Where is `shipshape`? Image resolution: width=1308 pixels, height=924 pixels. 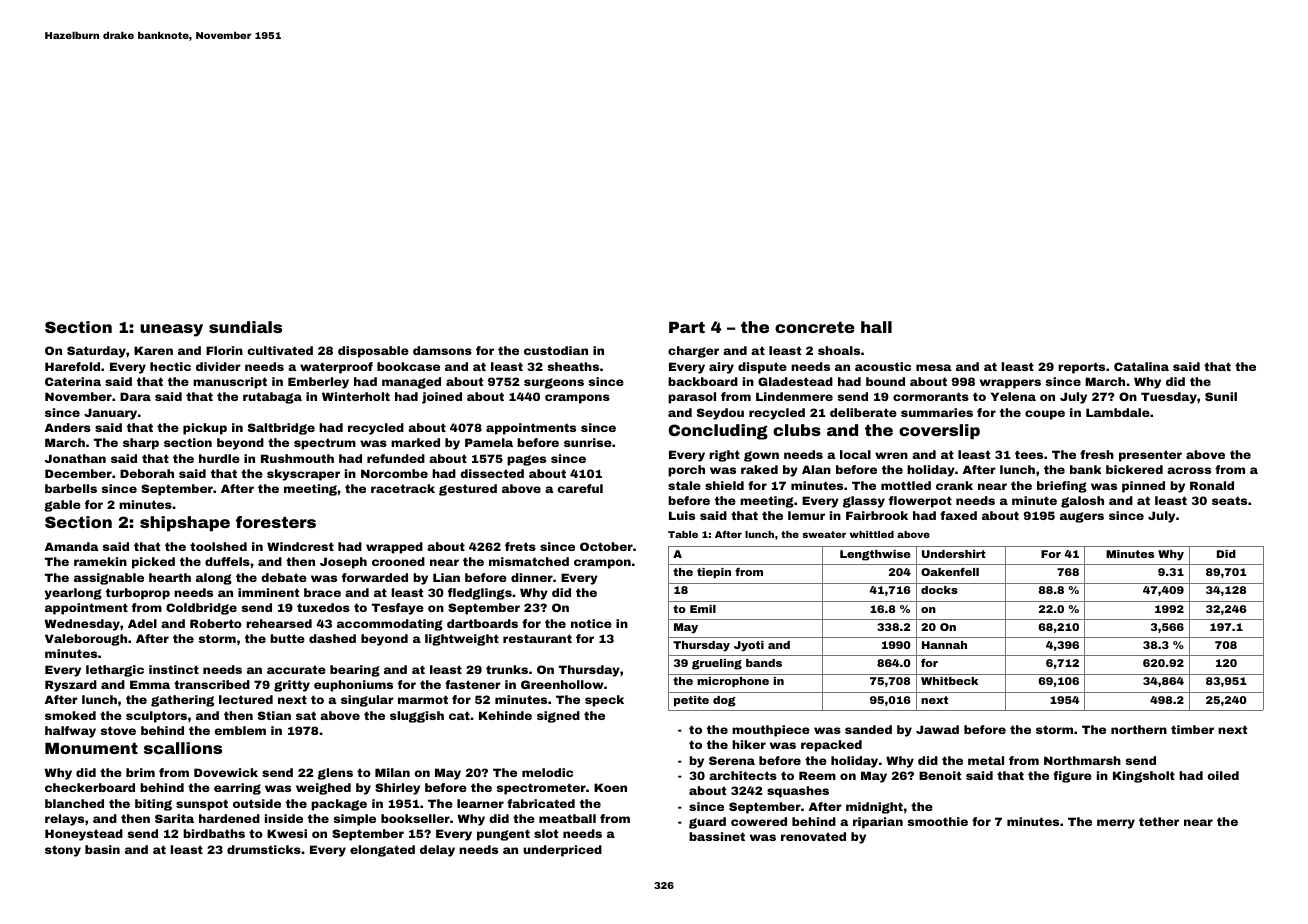 shipshape is located at coordinates (185, 523).
